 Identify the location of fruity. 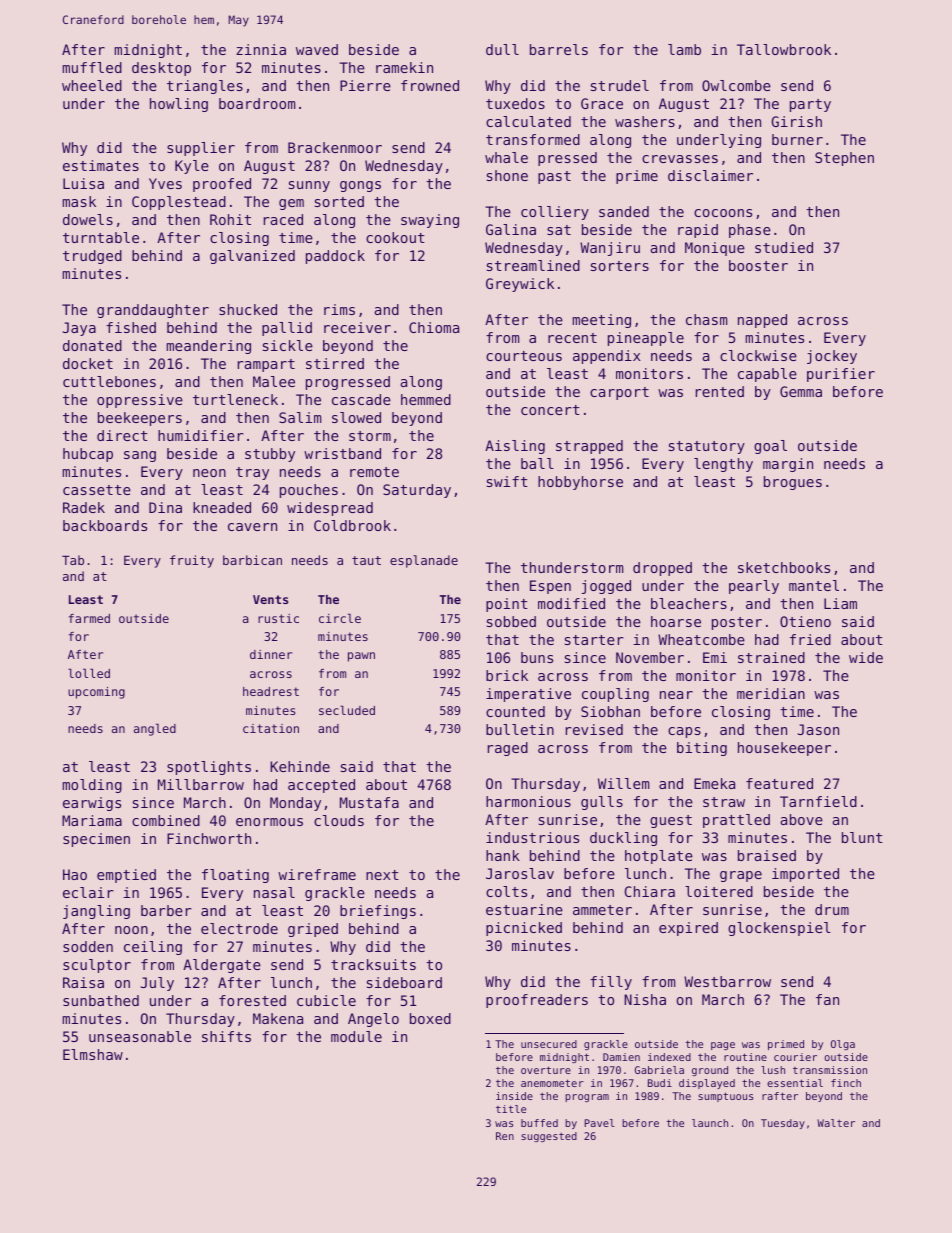
(192, 561).
